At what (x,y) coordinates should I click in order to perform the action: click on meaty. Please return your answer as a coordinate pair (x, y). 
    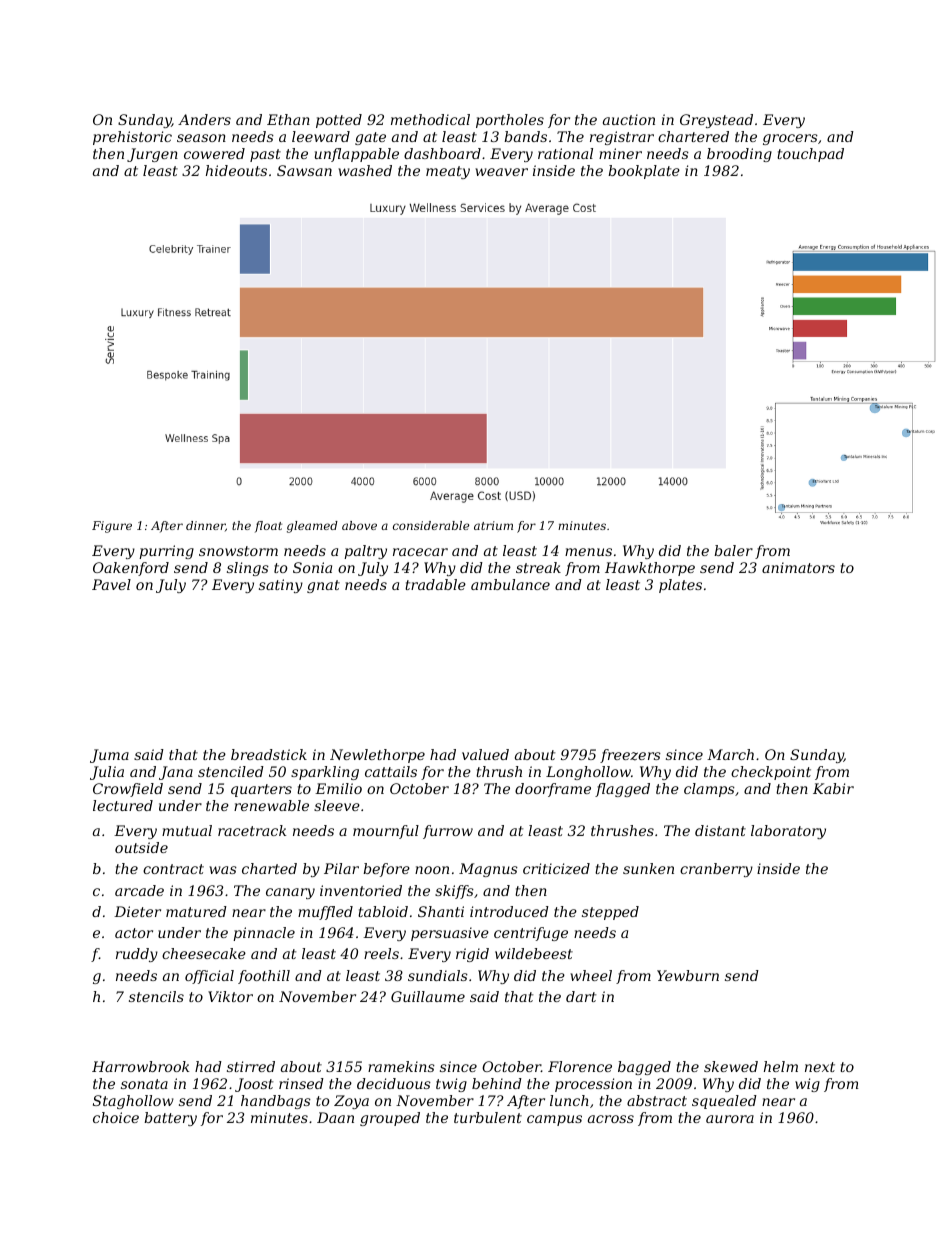
    Looking at the image, I should click on (448, 172).
